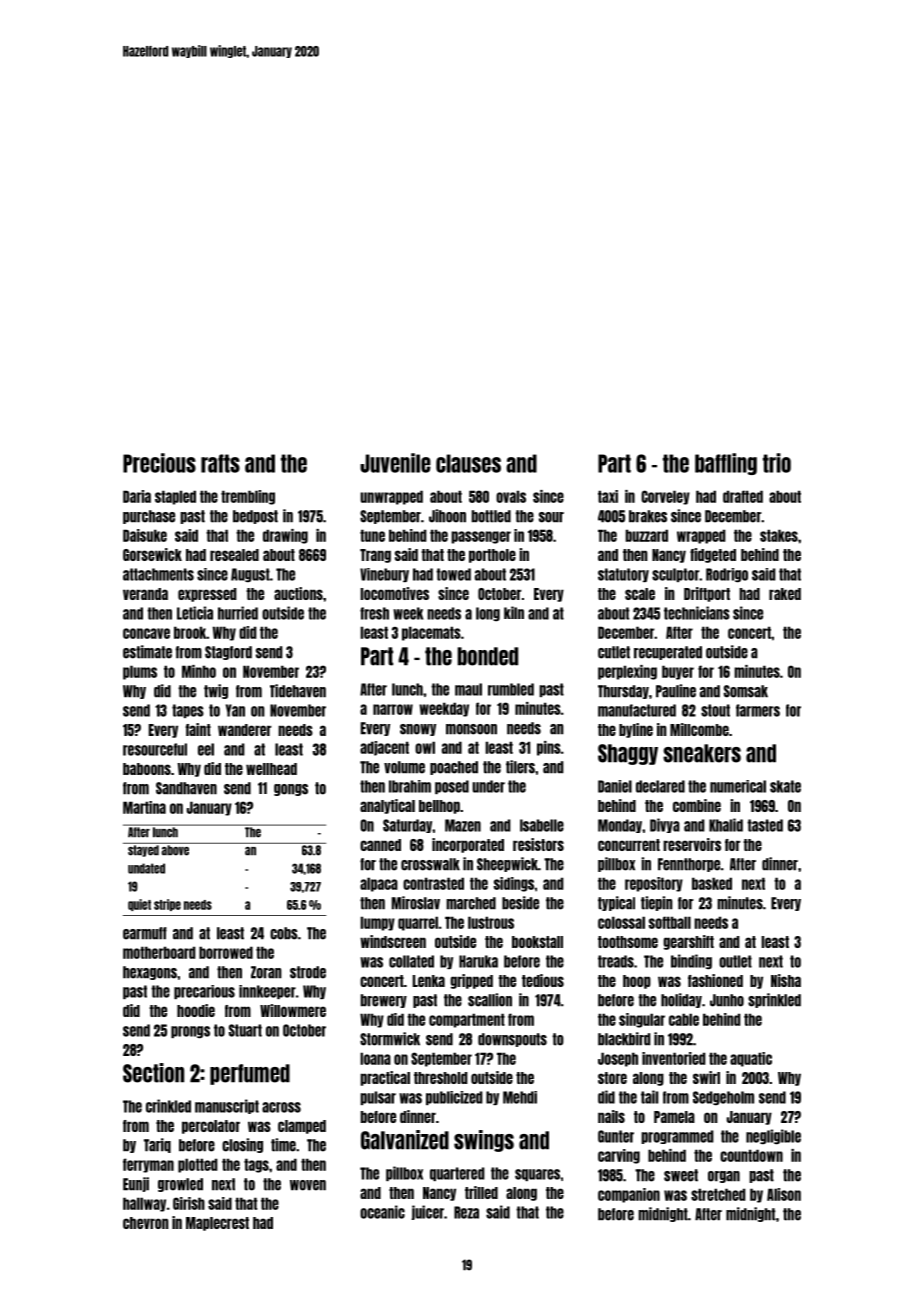 The width and height of the screenshot is (924, 1308). I want to click on clauses, so click(468, 463).
